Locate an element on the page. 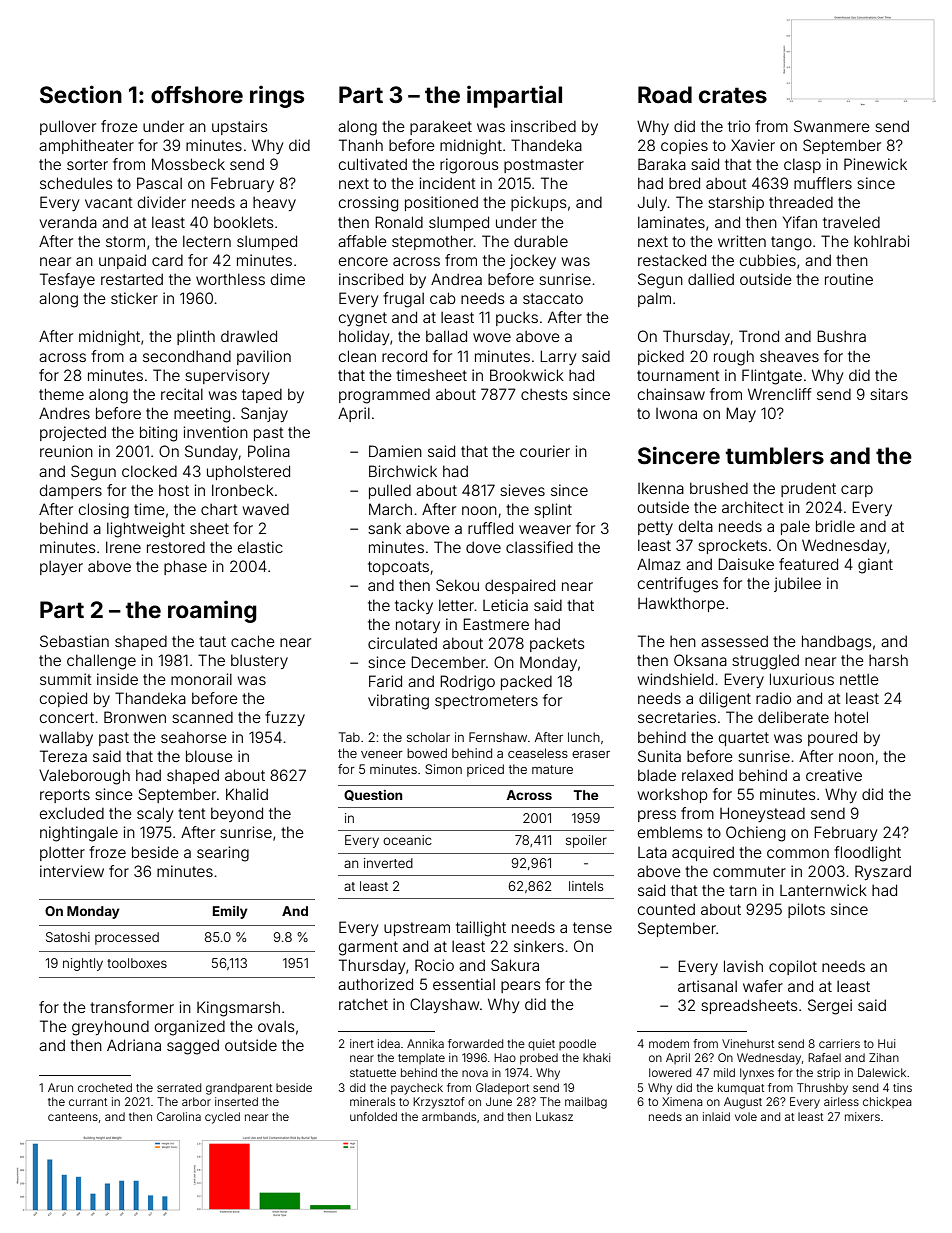  packed is located at coordinates (526, 682).
